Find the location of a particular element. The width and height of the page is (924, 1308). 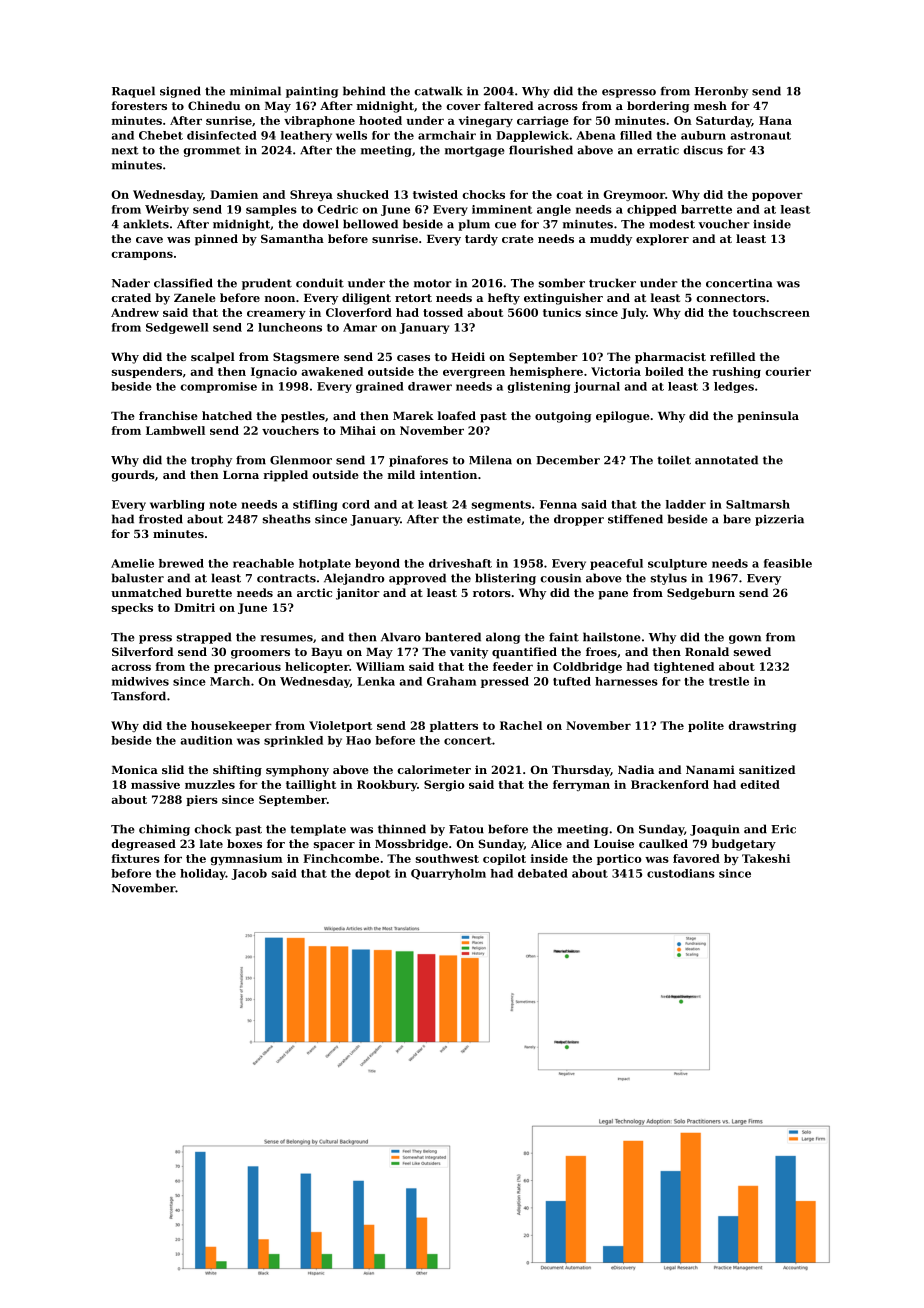

courier is located at coordinates (788, 371).
